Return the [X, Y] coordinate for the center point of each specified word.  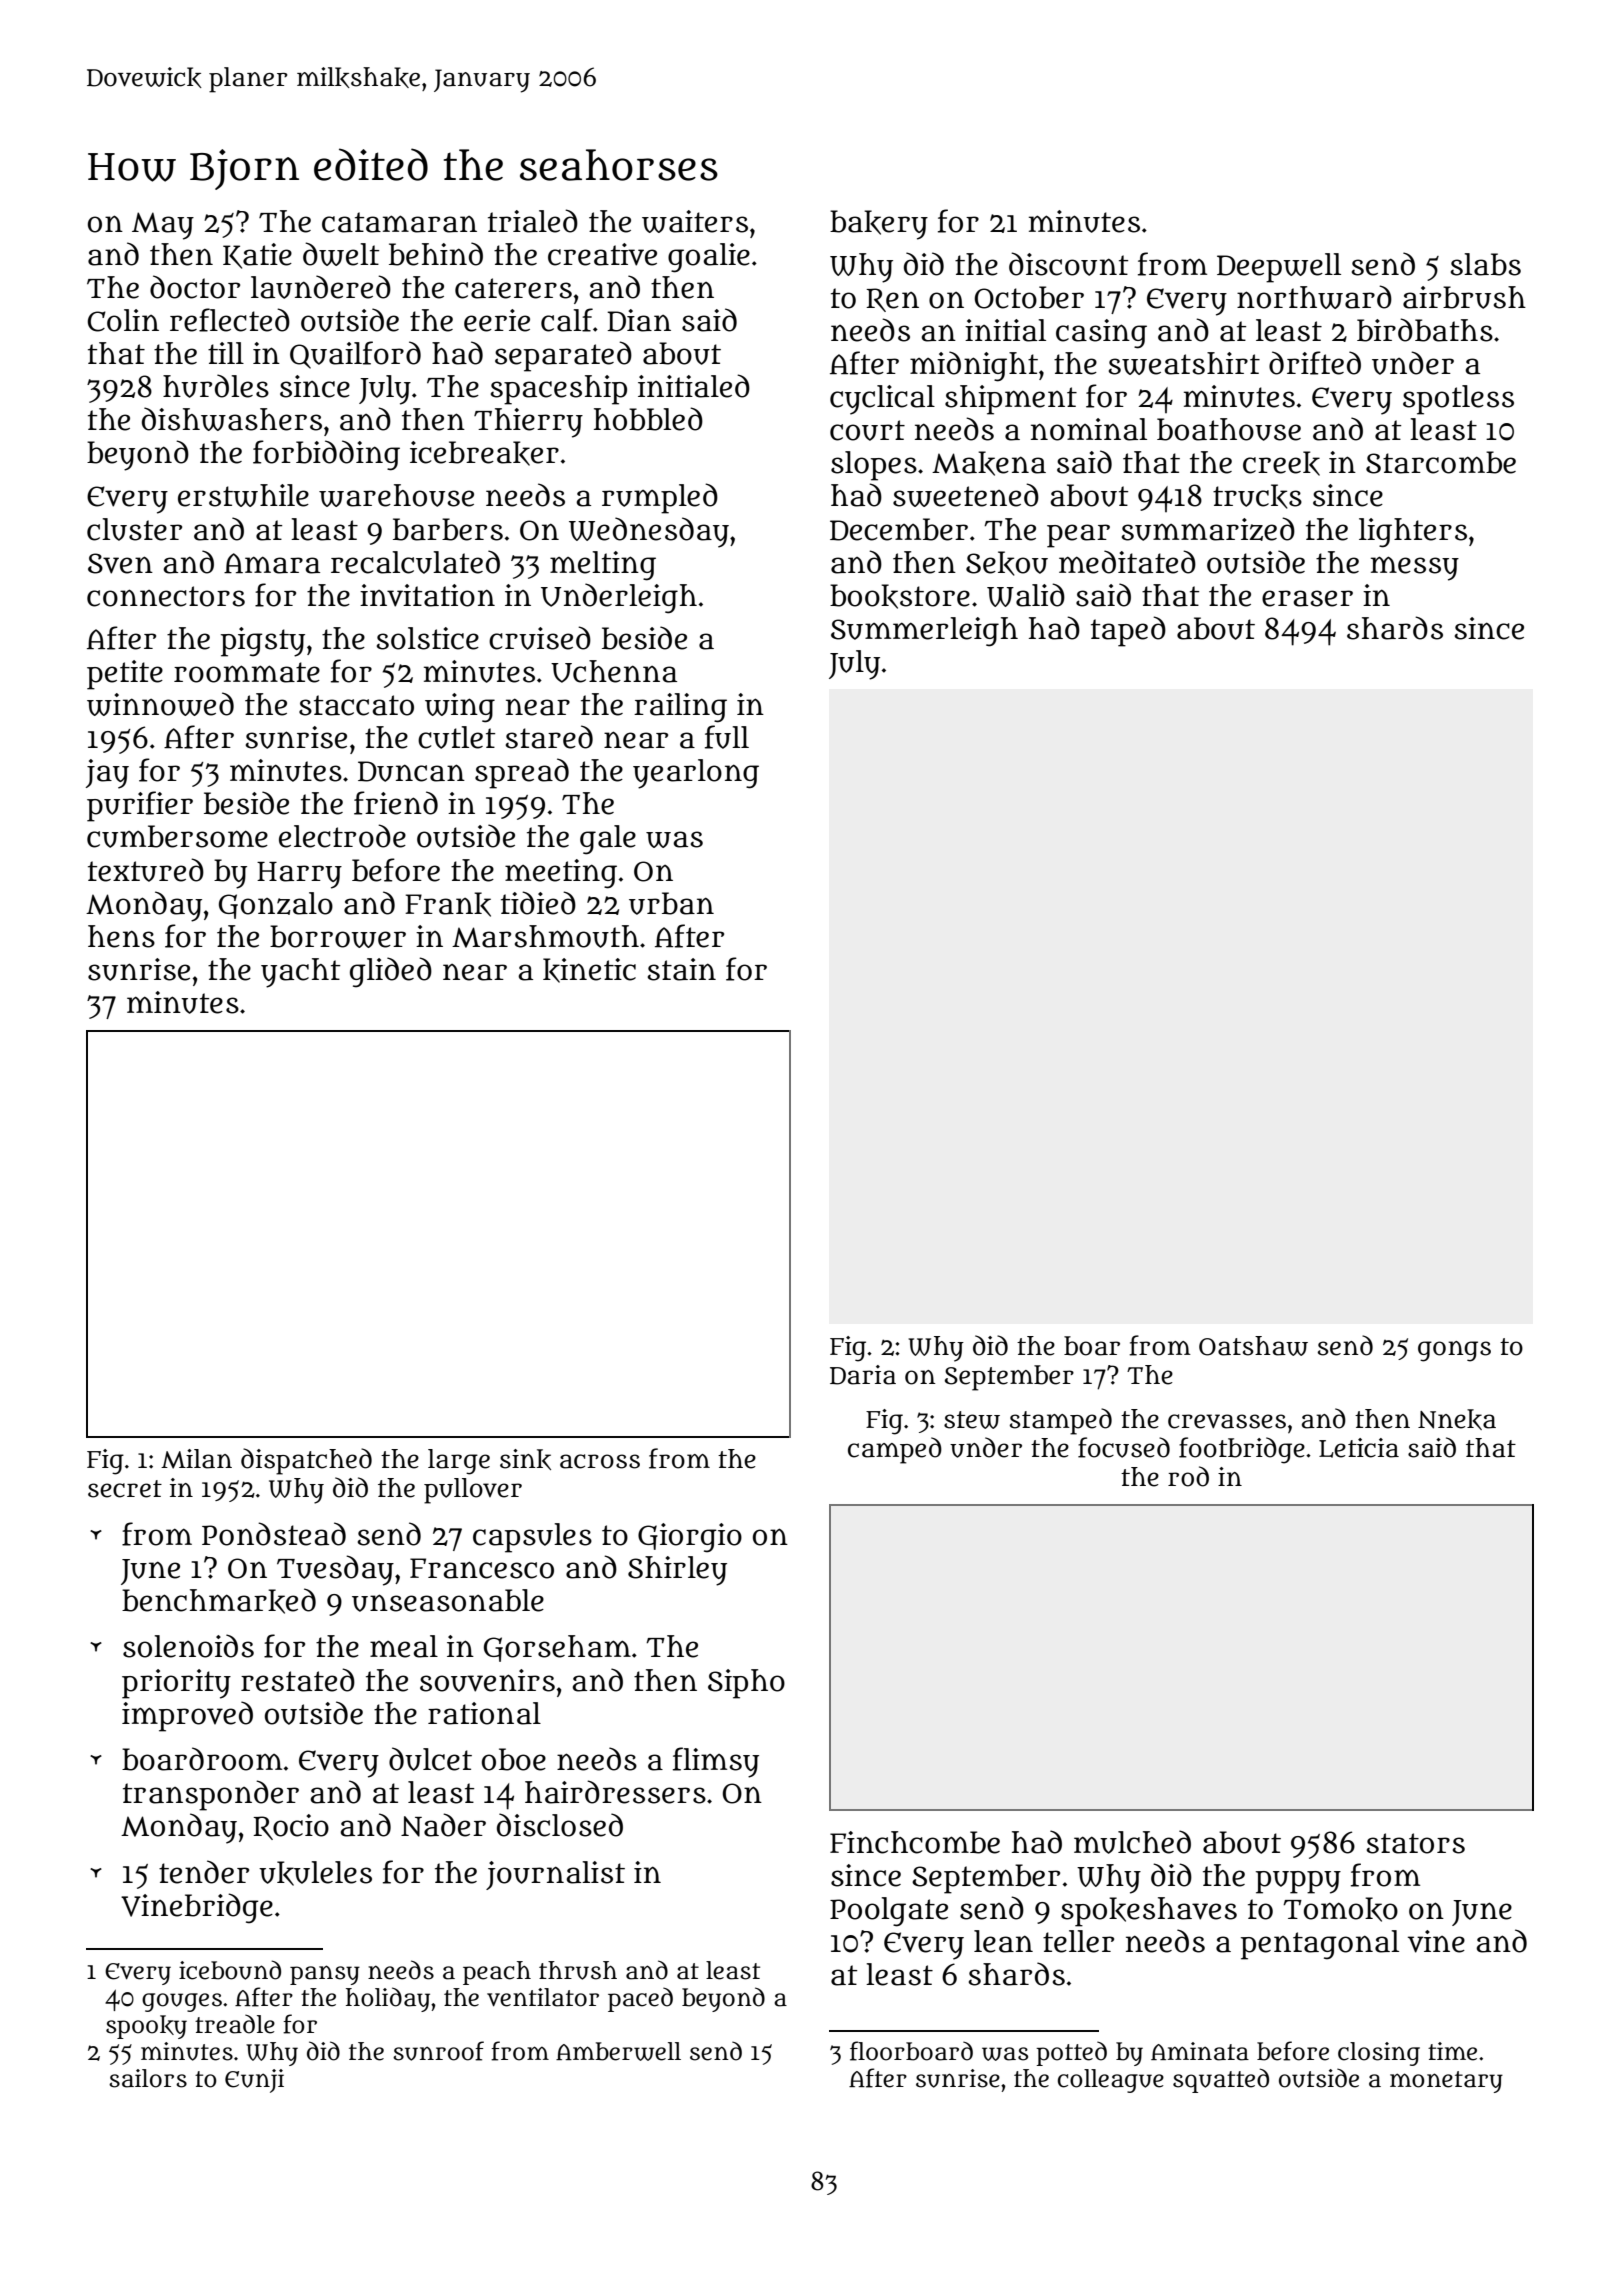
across [600, 1461]
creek [1281, 463]
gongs [1454, 1351]
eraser [1307, 598]
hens [121, 936]
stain [682, 969]
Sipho [746, 1684]
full [727, 737]
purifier [140, 806]
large [459, 1462]
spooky [146, 2027]
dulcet [430, 1759]
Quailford [355, 355]
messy [1415, 568]
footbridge [1242, 1450]
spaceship [559, 390]
